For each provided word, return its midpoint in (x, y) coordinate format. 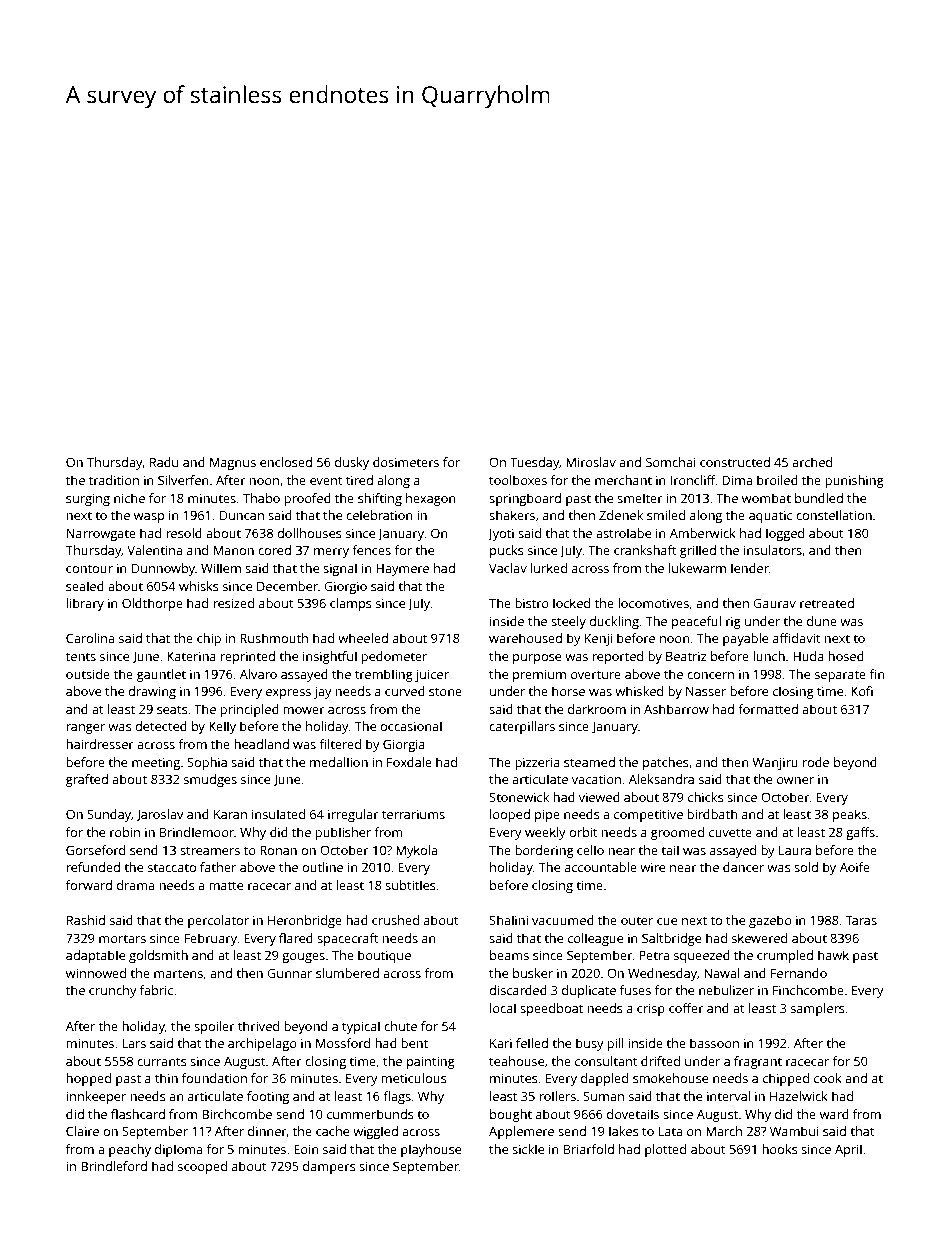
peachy (130, 1150)
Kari (501, 1043)
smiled (666, 515)
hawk (833, 955)
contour (89, 568)
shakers (512, 515)
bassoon (714, 1043)
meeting (156, 764)
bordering (544, 851)
